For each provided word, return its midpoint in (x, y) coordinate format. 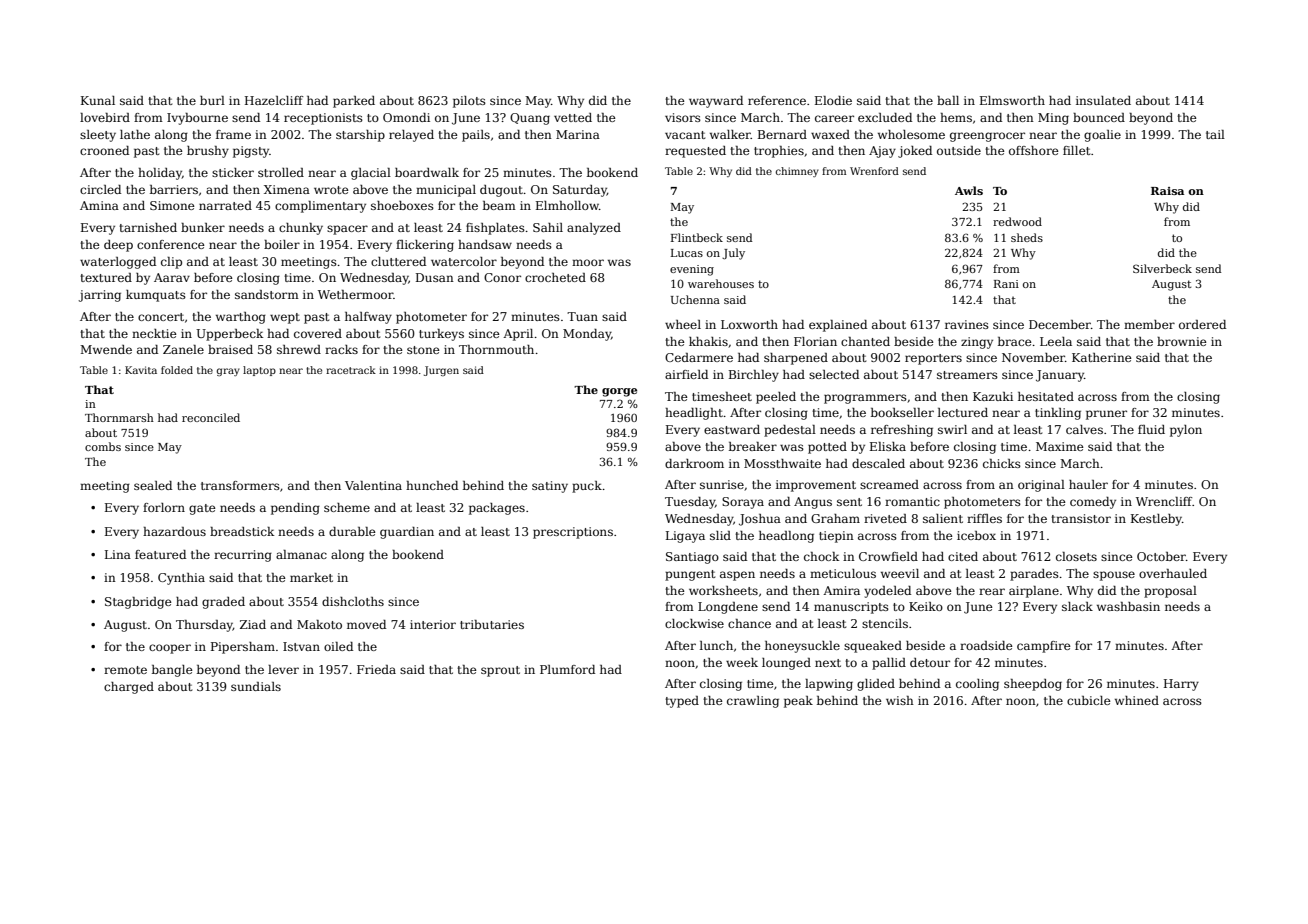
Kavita (141, 370)
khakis (708, 341)
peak (798, 702)
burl (212, 100)
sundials (256, 686)
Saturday (580, 191)
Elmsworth (1012, 100)
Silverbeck (1162, 268)
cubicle (1089, 700)
